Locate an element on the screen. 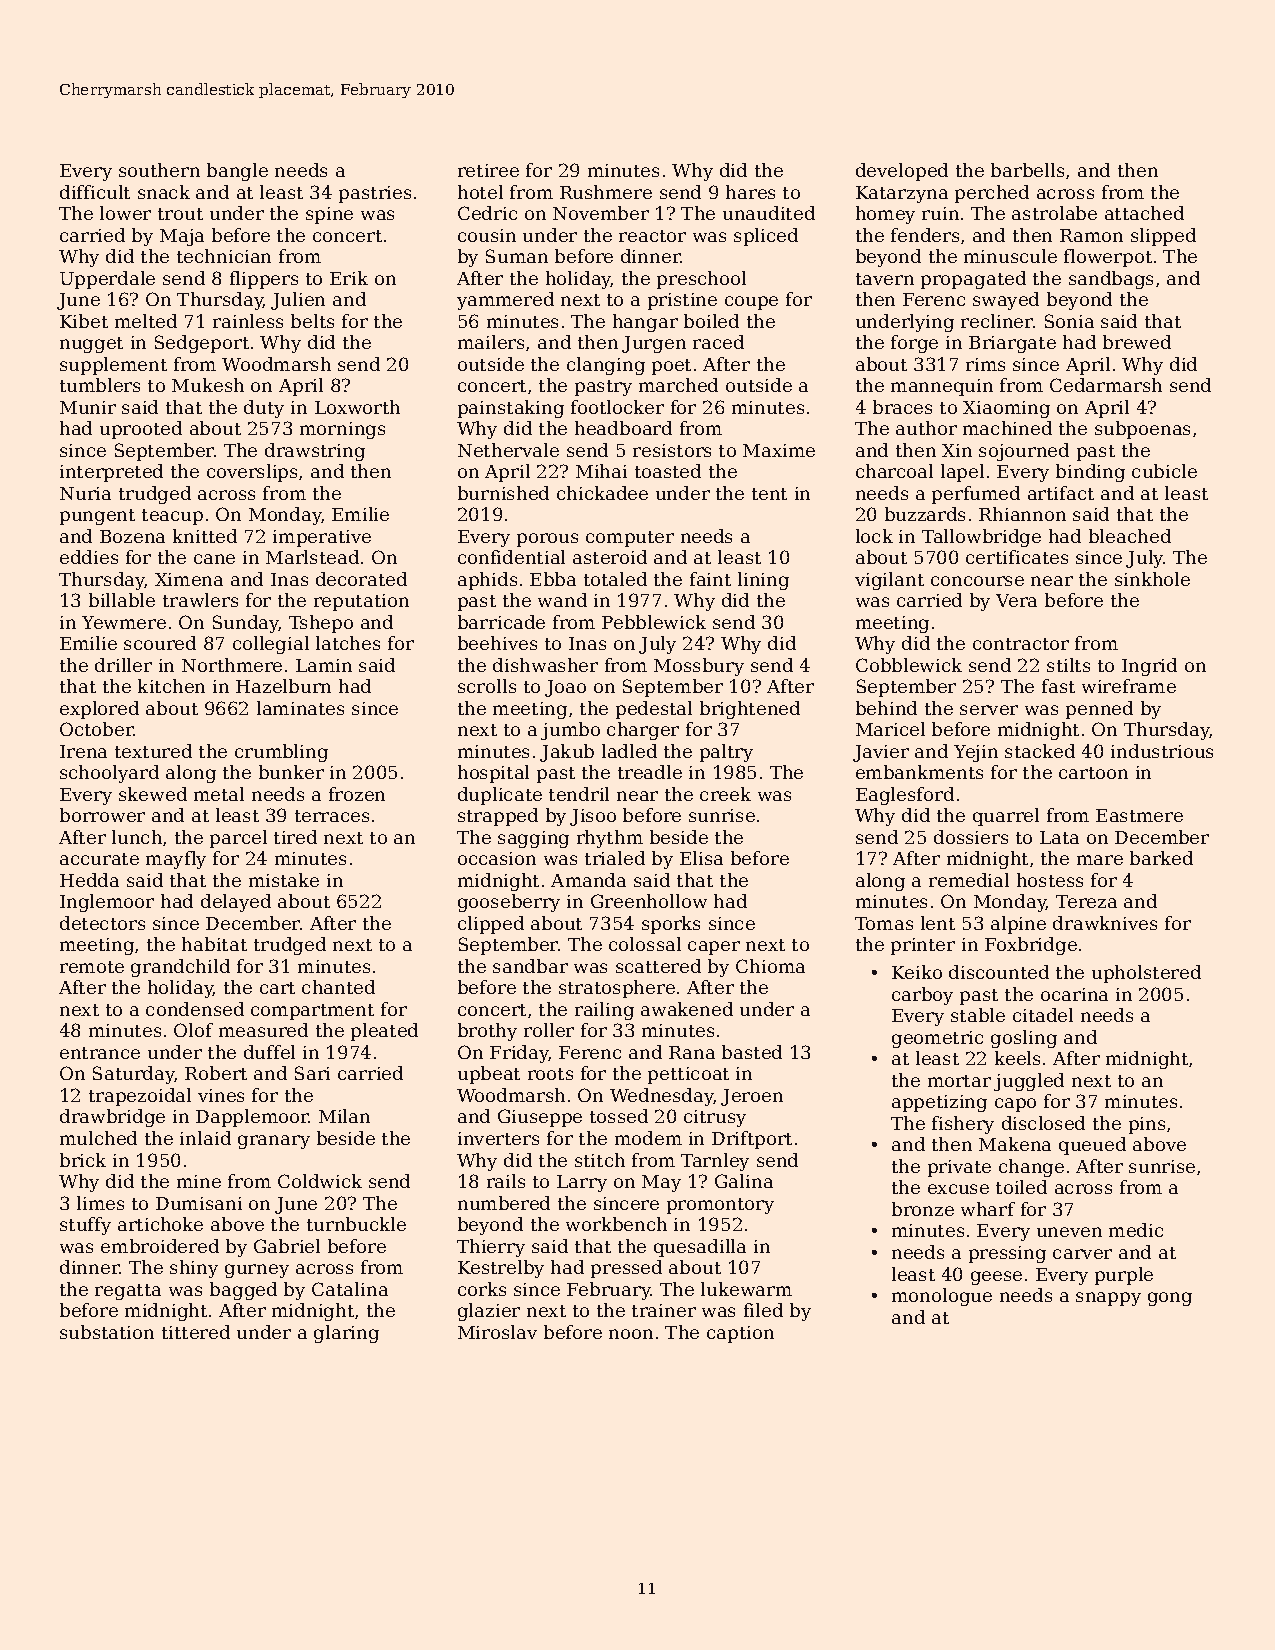 This screenshot has height=1650, width=1275. bleached is located at coordinates (1130, 536).
